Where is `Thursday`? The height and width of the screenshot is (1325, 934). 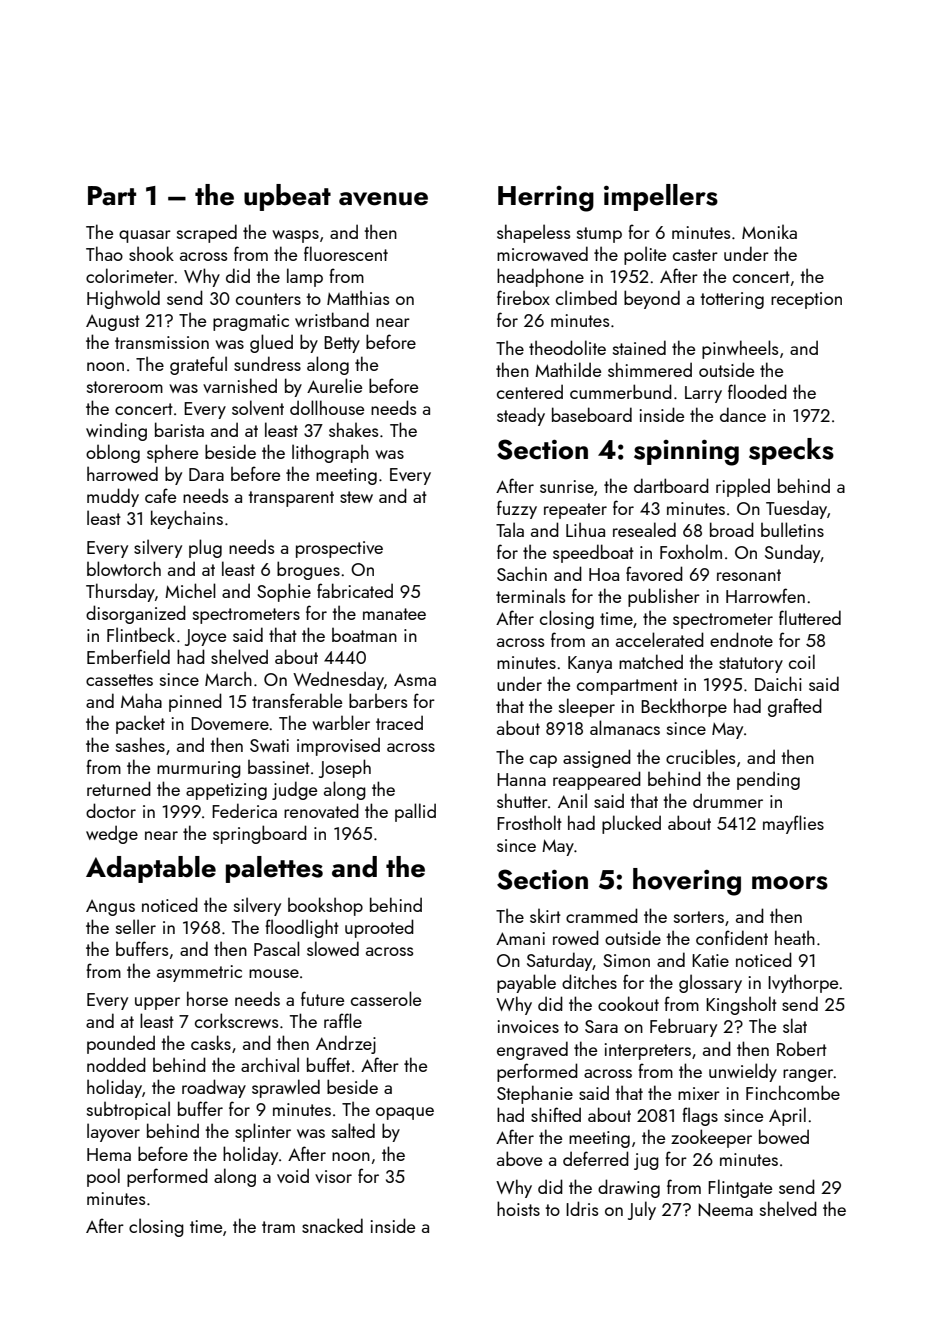
Thursday is located at coordinates (120, 592).
